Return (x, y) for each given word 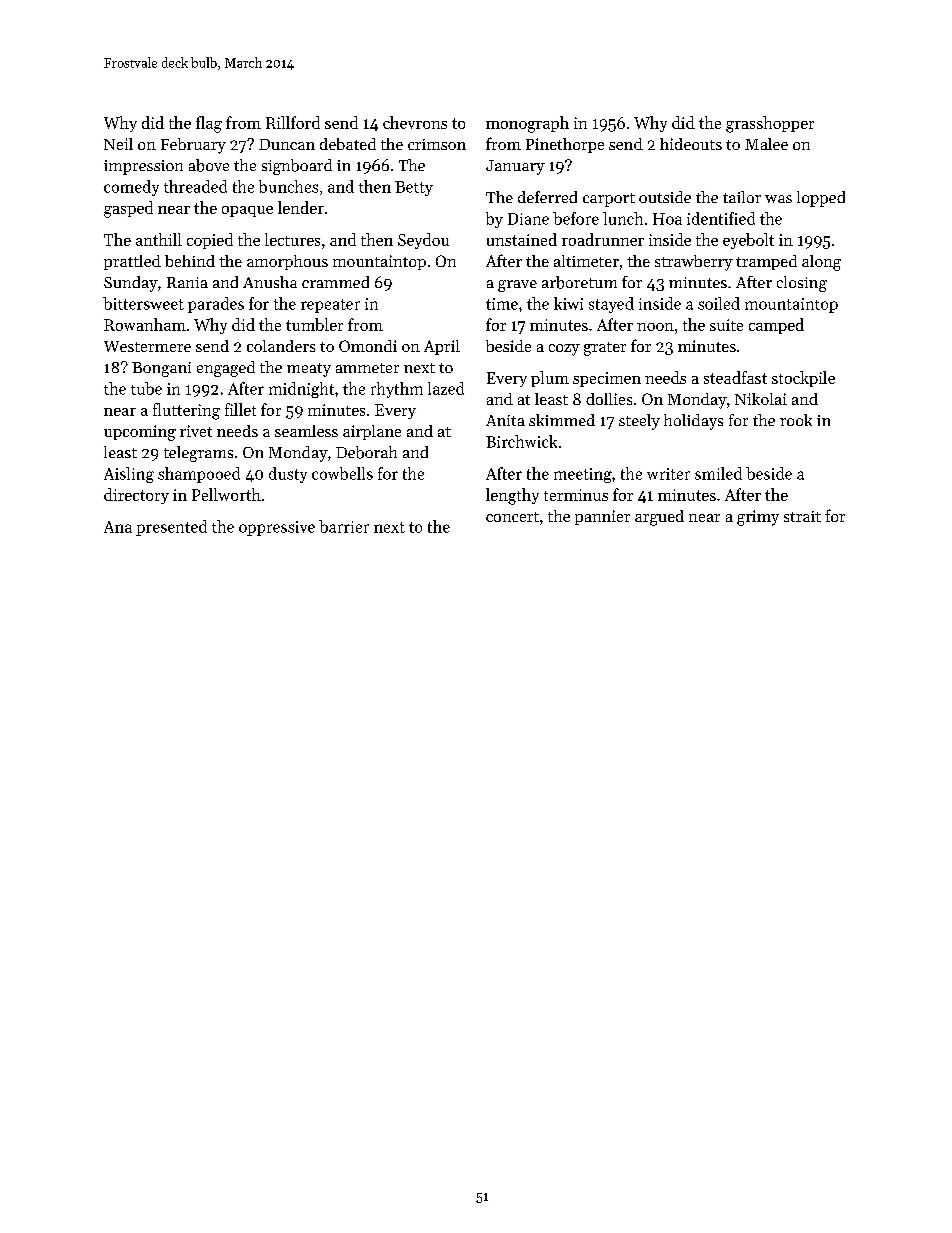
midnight (301, 390)
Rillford (293, 122)
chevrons (415, 122)
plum (550, 379)
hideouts (691, 144)
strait (802, 516)
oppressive (277, 528)
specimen (607, 379)
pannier (602, 517)
